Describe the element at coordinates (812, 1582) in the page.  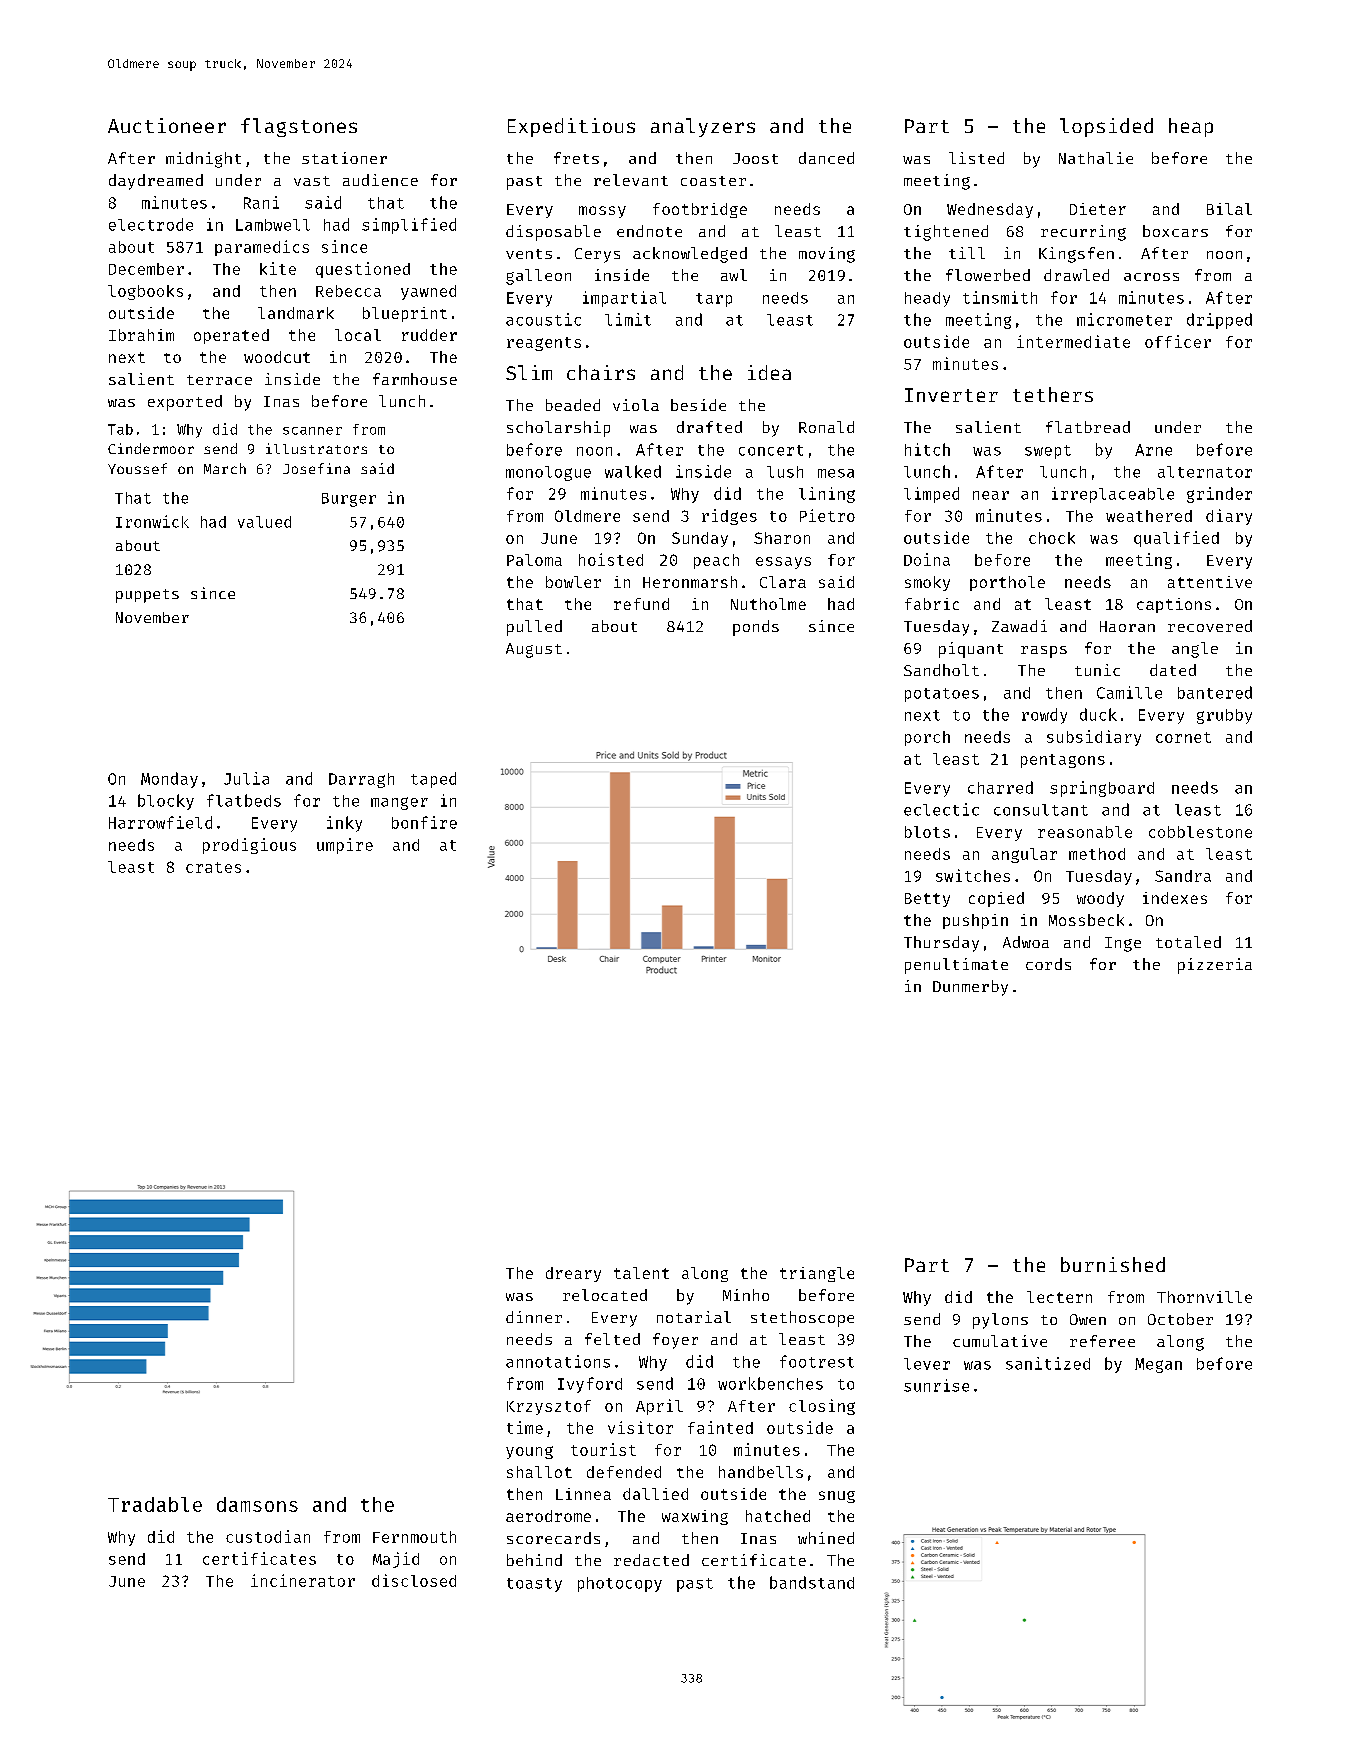
I see `bandstand` at that location.
